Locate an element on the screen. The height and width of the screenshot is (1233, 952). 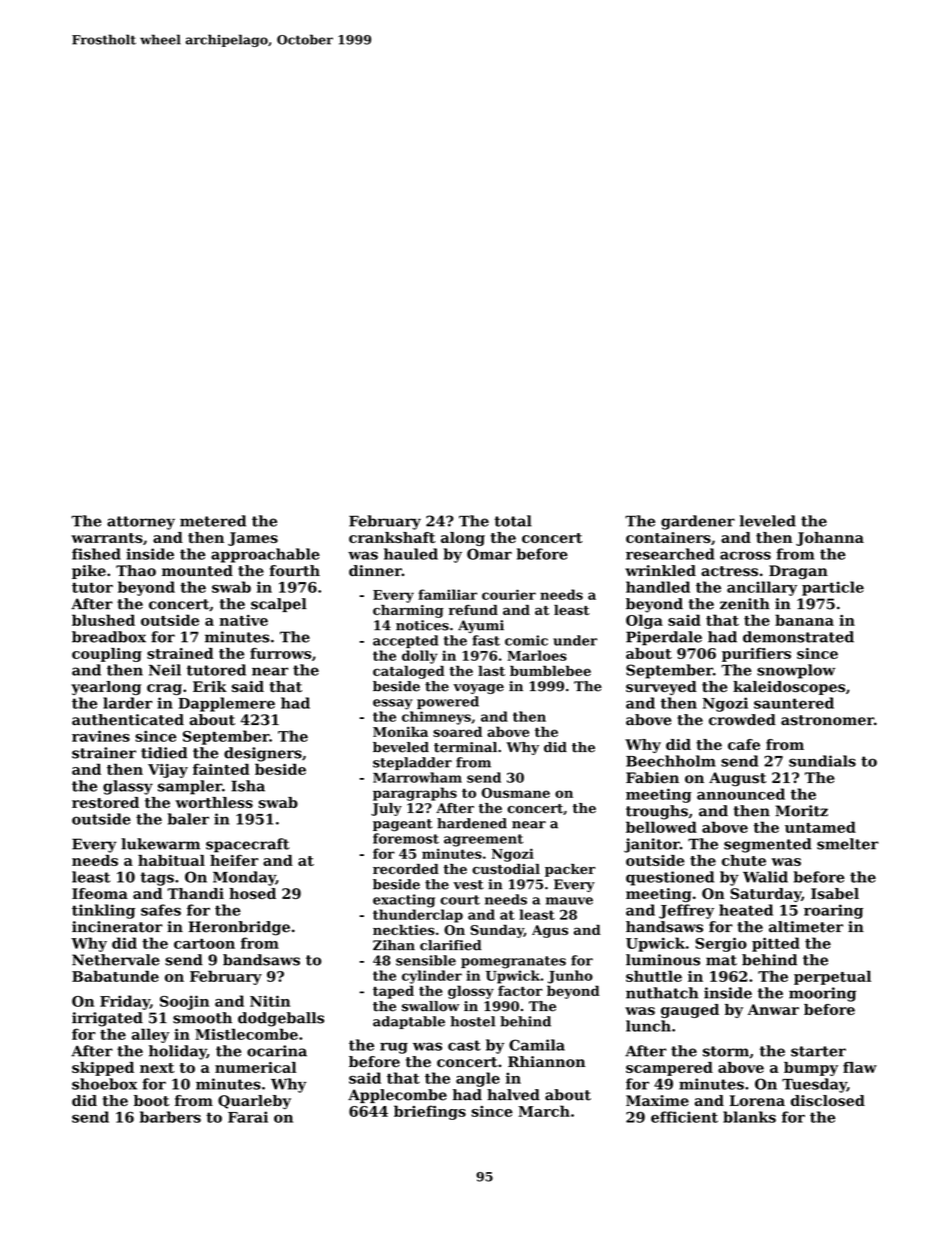
Soojin is located at coordinates (184, 1002).
